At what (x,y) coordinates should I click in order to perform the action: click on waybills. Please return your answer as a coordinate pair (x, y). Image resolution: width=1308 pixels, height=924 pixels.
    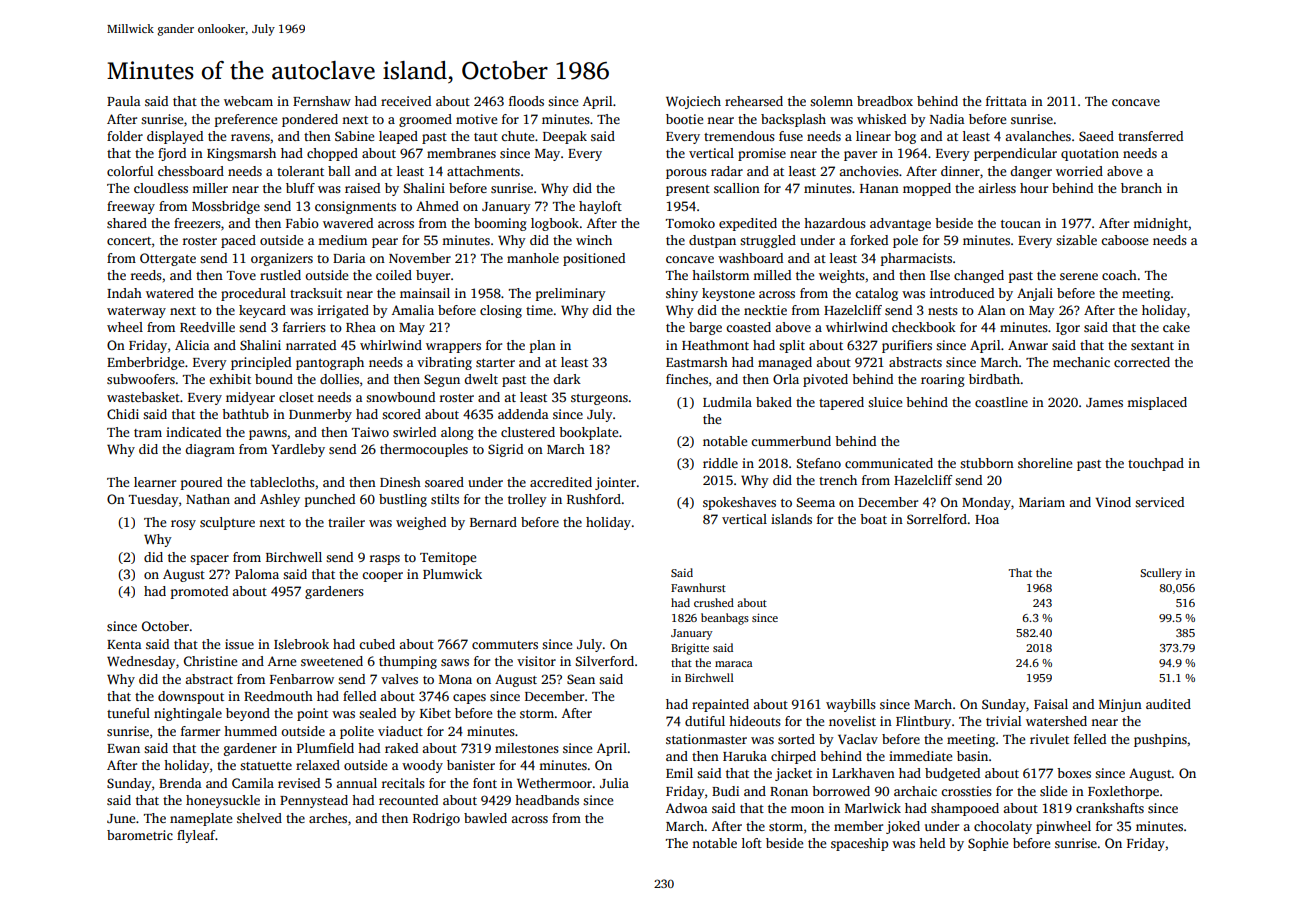
    Looking at the image, I should click on (851, 705).
